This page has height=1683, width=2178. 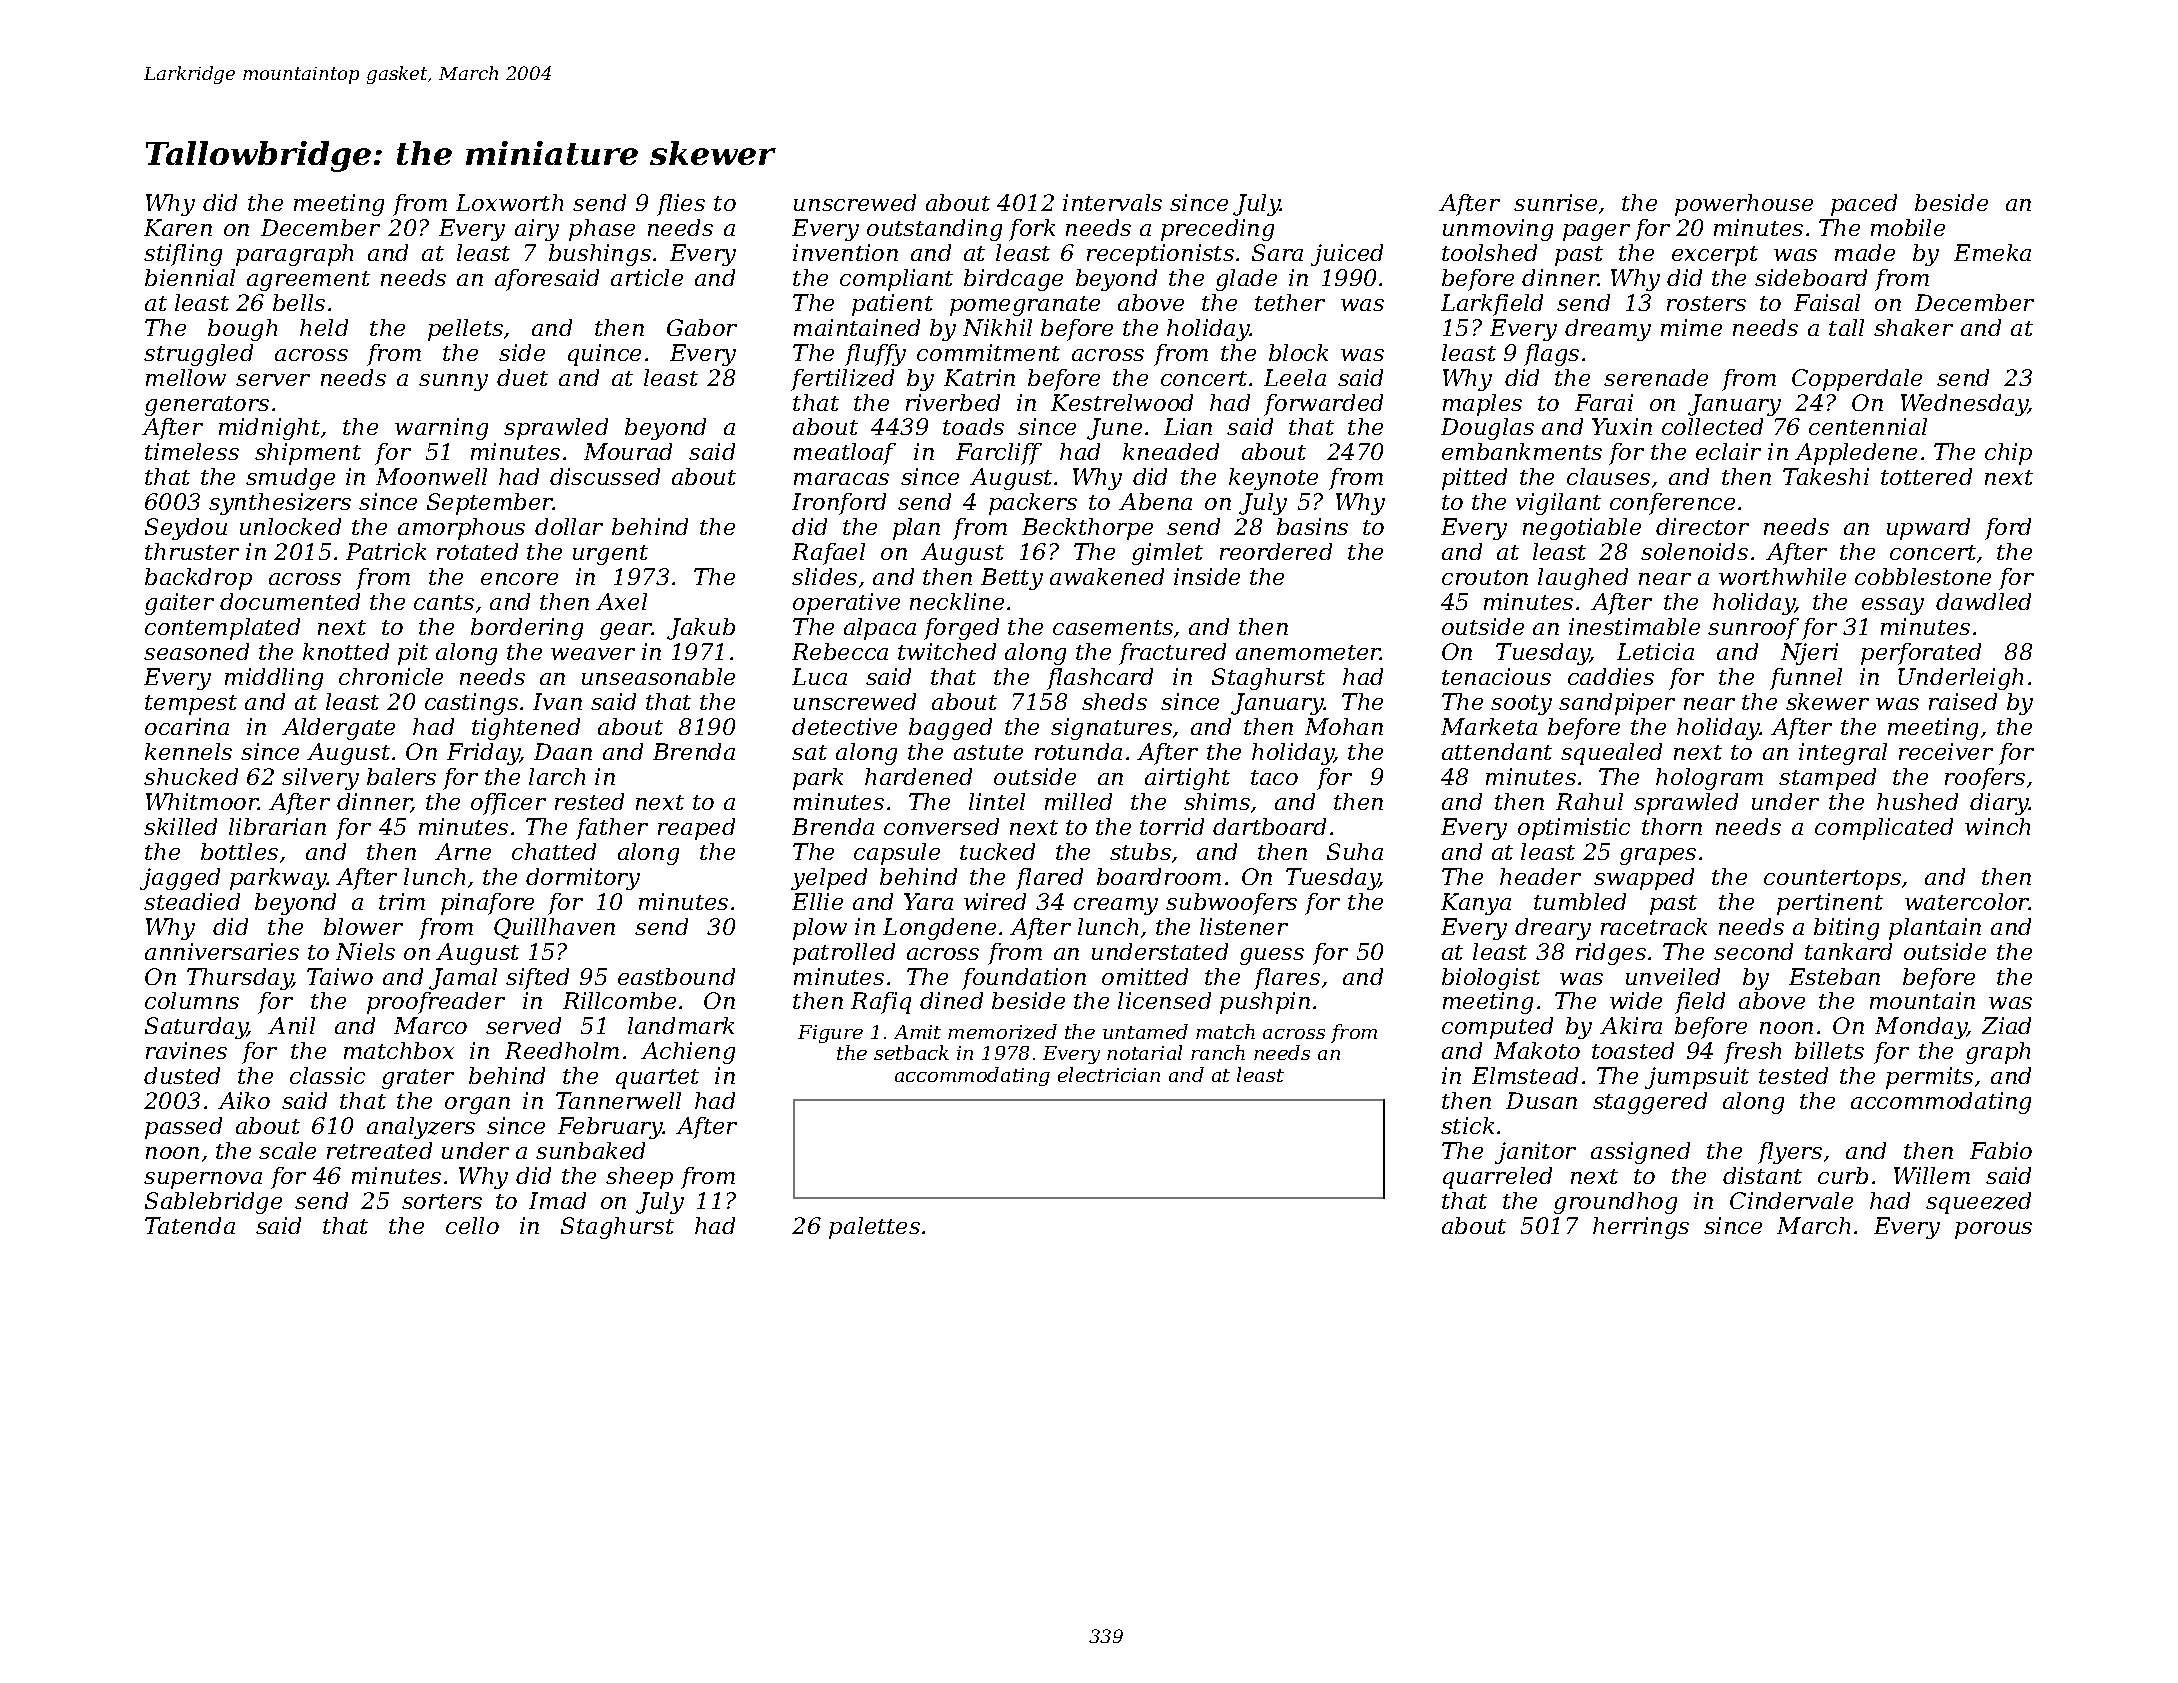 I want to click on June, so click(x=1114, y=429).
